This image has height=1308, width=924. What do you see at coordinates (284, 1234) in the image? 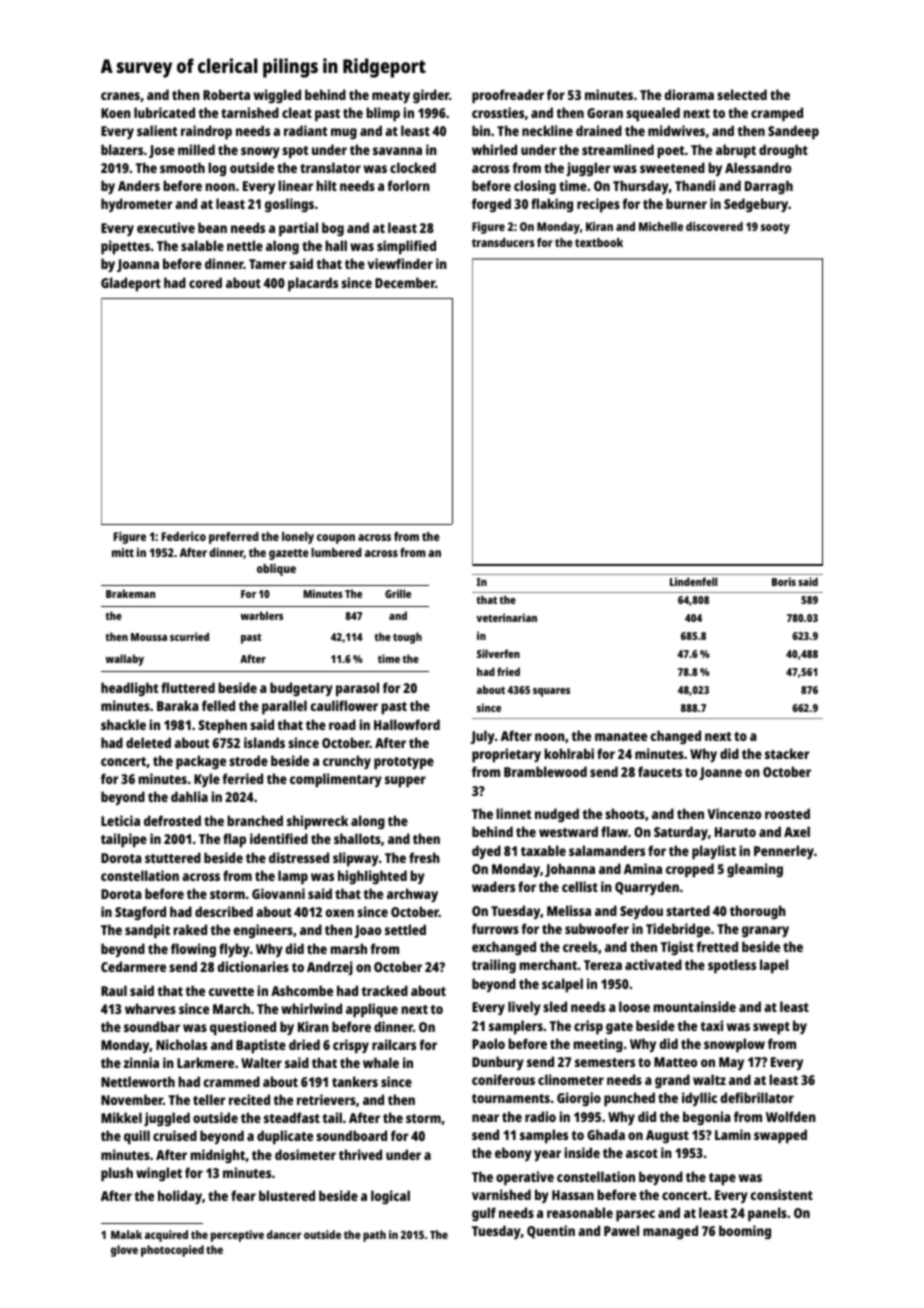
I see `dancer` at bounding box center [284, 1234].
